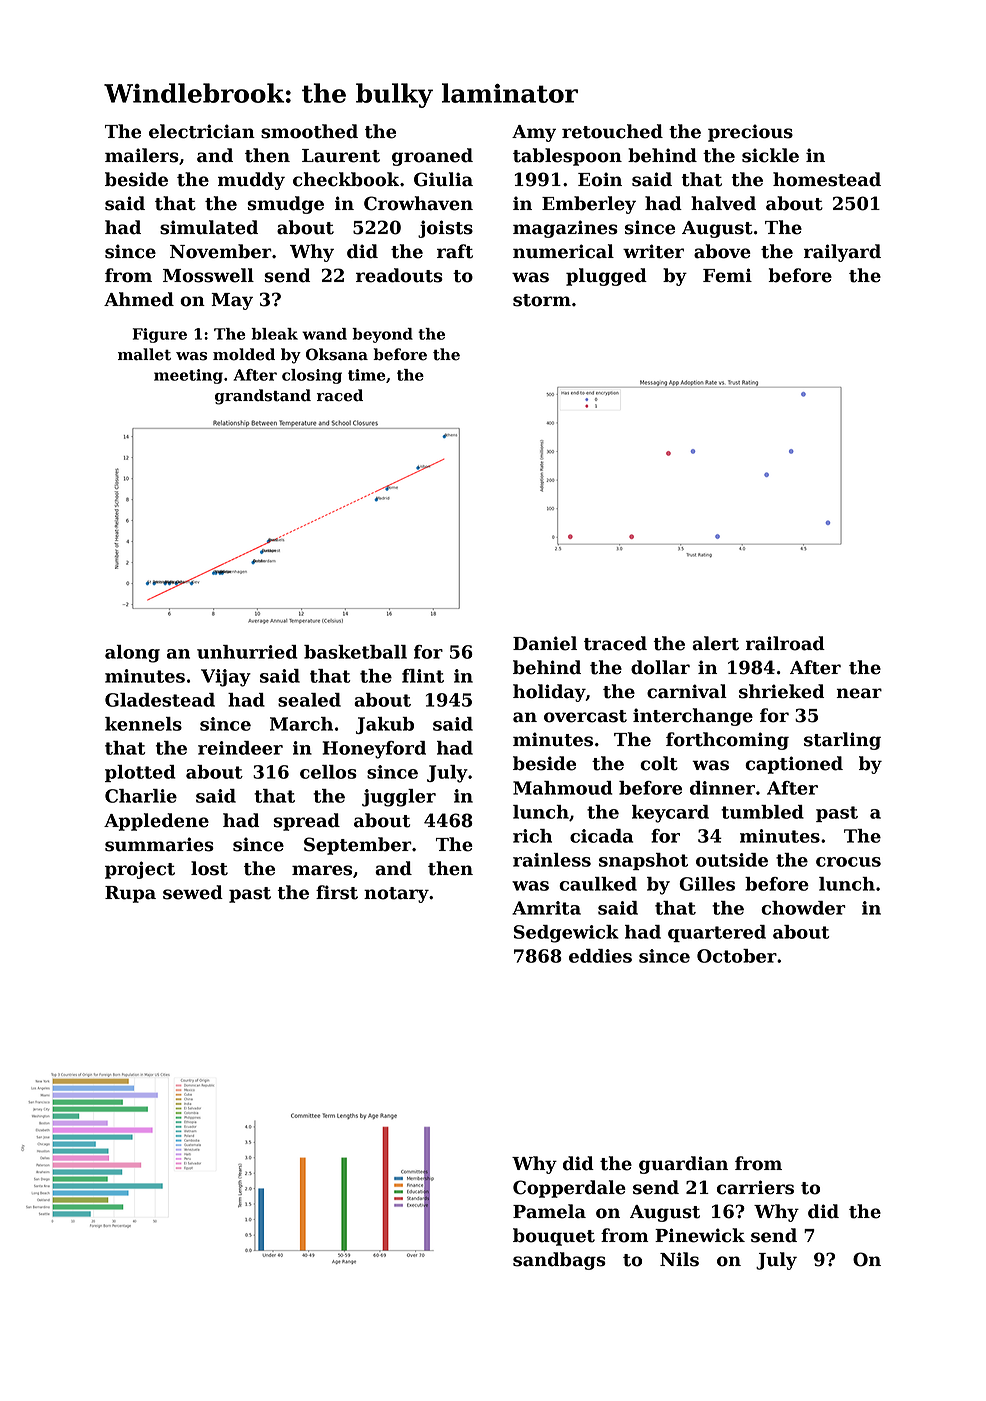  Describe the element at coordinates (247, 652) in the document. I see `unhurried` at that location.
